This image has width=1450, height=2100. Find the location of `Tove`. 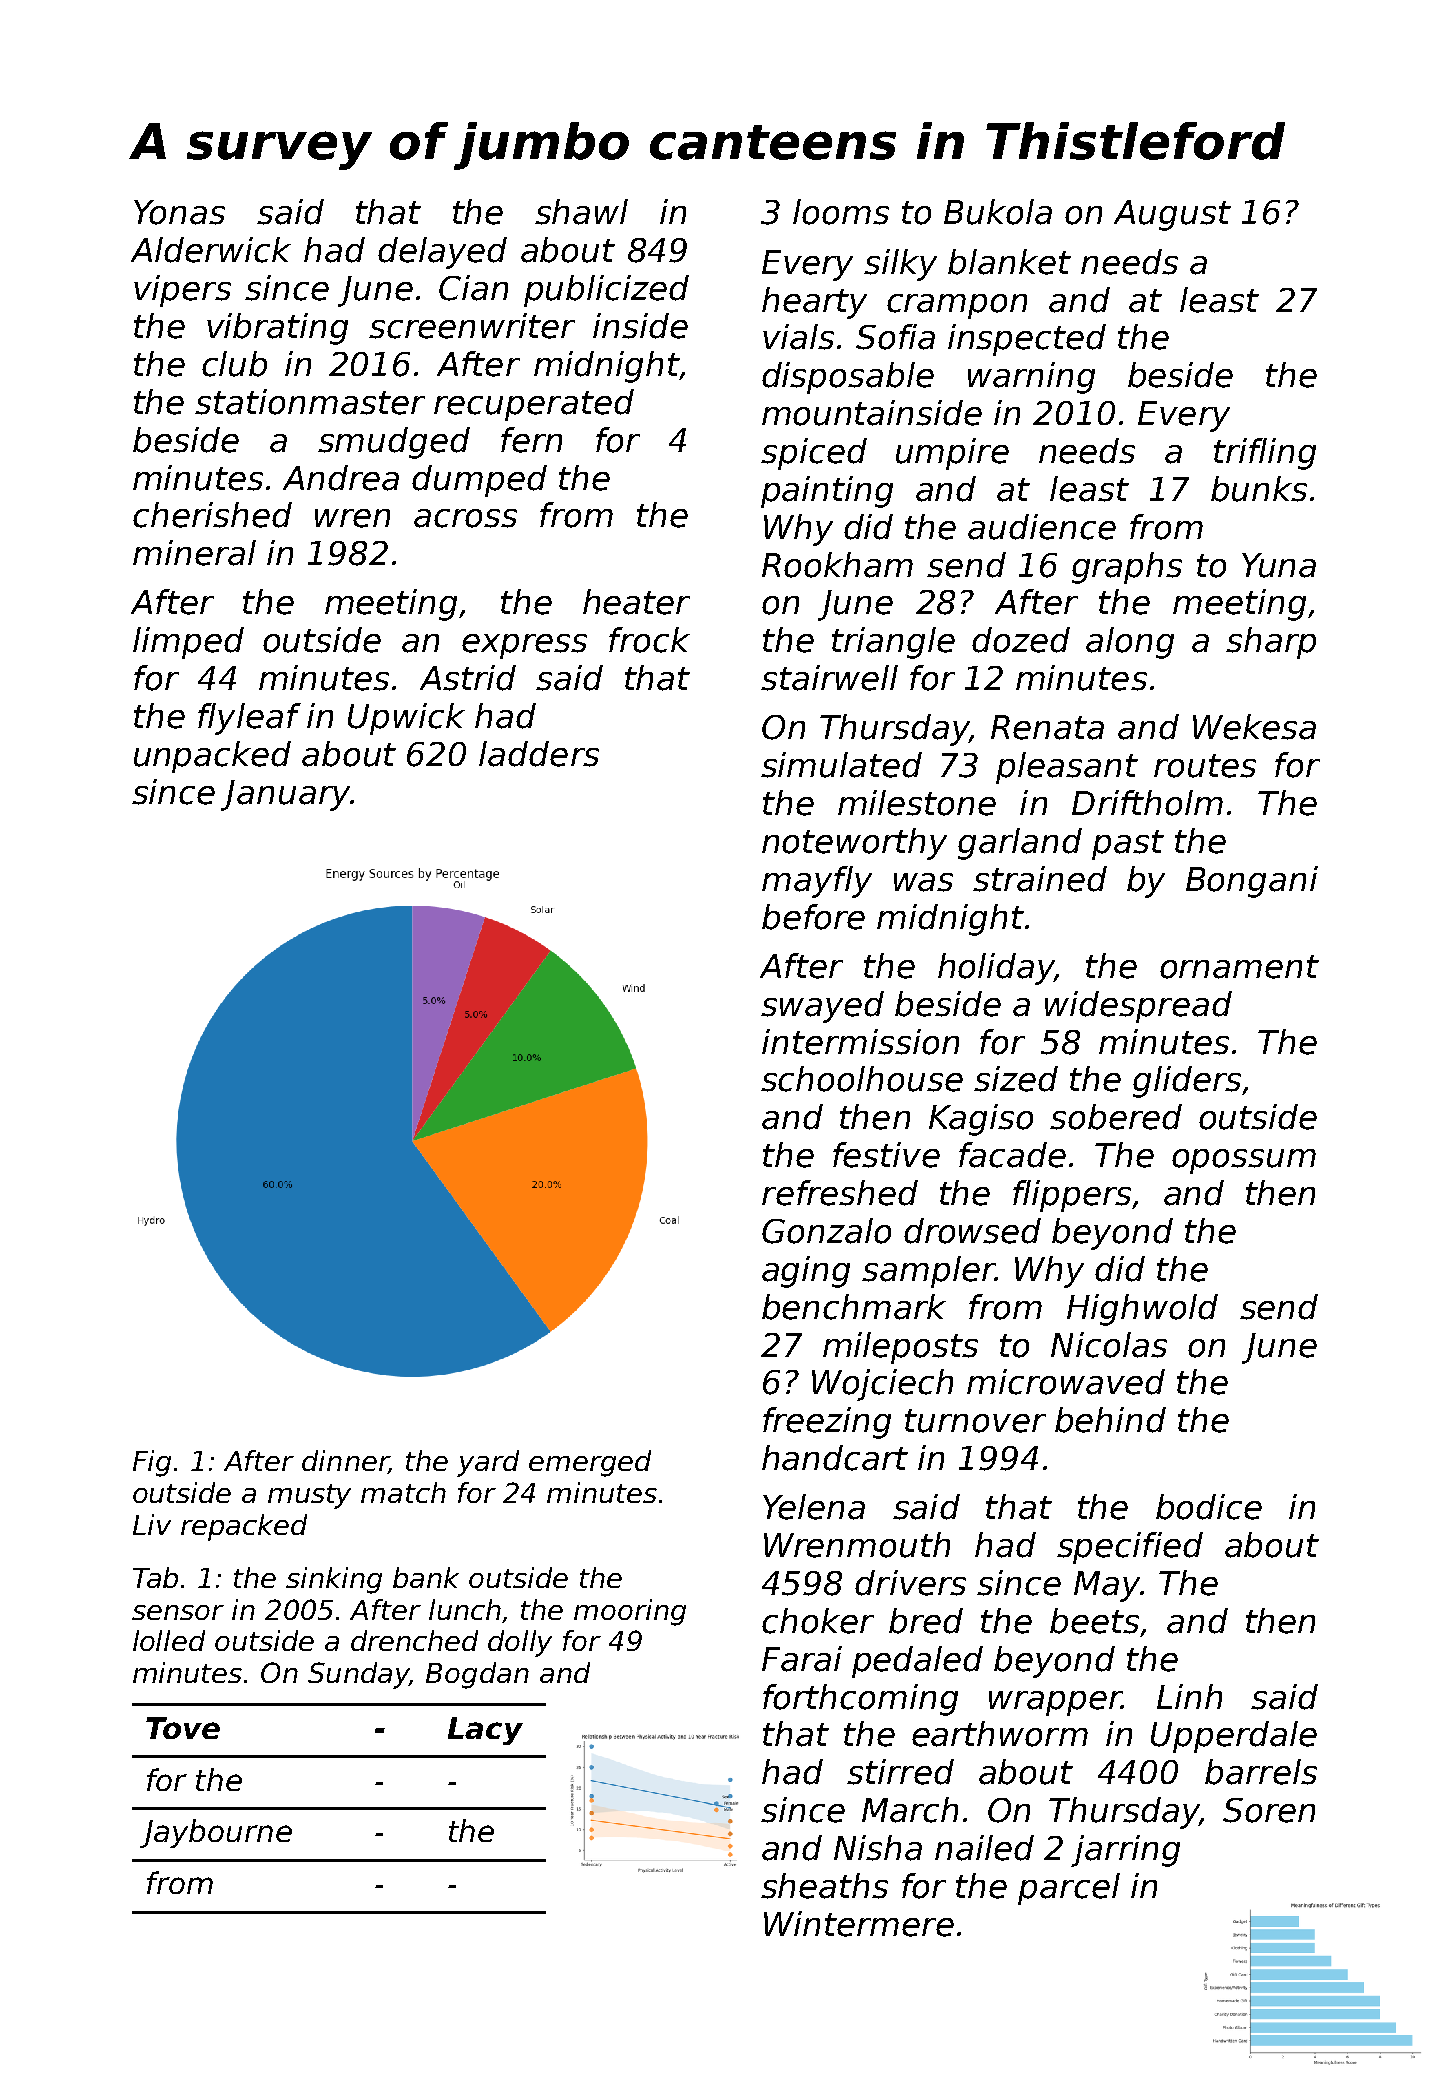

Tove is located at coordinates (183, 1728).
